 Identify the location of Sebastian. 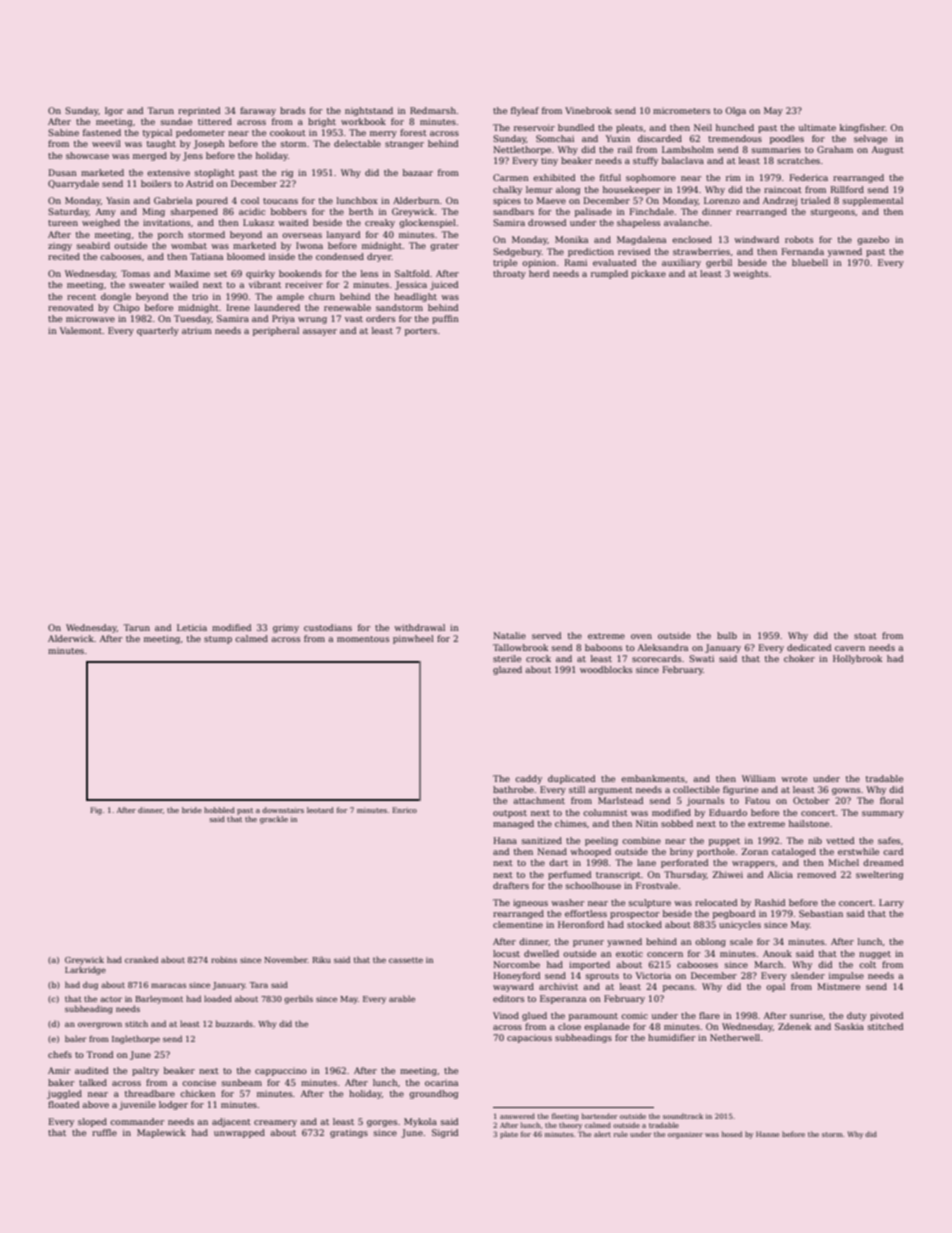
(821, 913).
